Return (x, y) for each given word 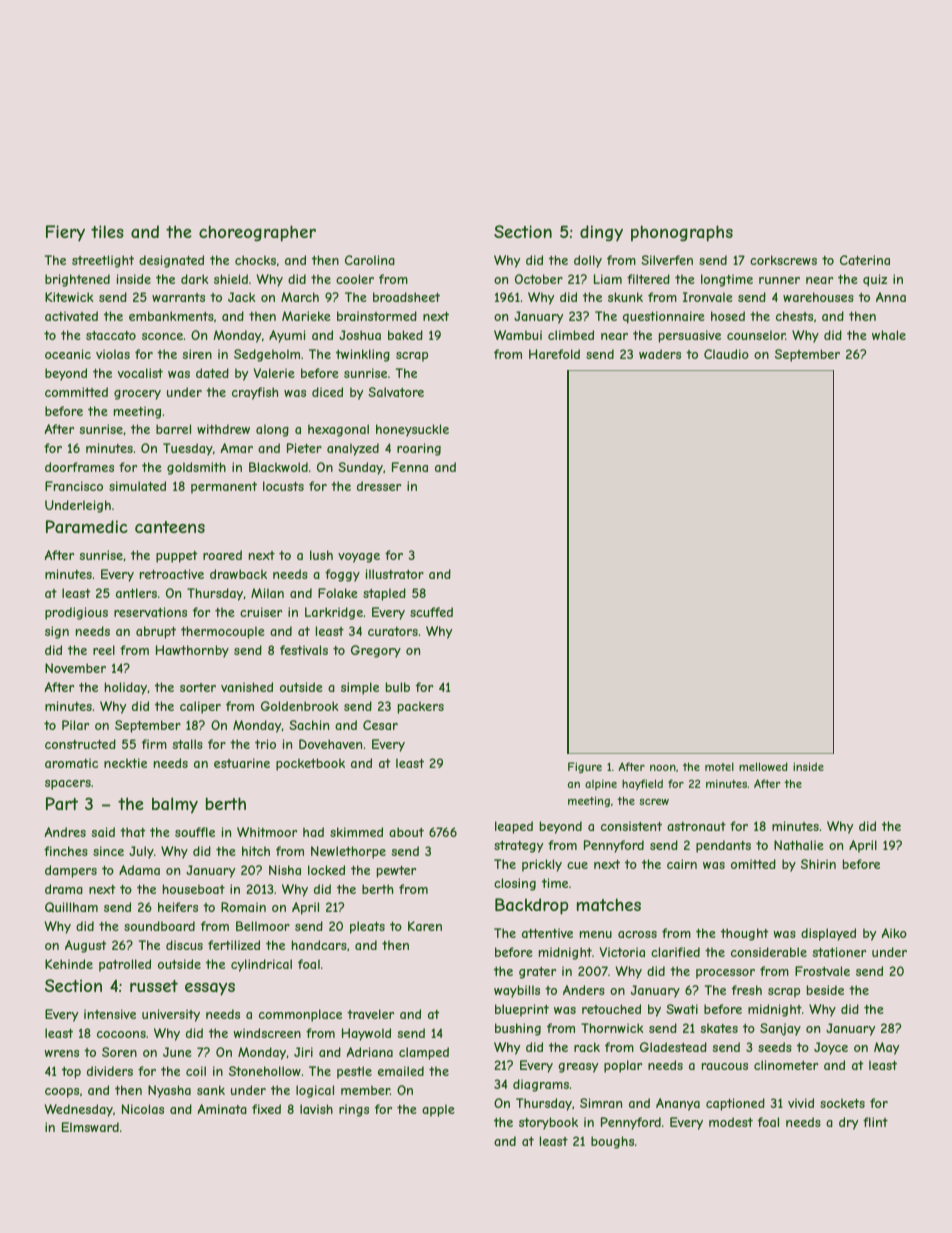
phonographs (682, 233)
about (406, 832)
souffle (195, 832)
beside (825, 990)
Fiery (65, 233)
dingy (601, 233)
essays (210, 989)
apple (438, 1110)
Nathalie (799, 845)
